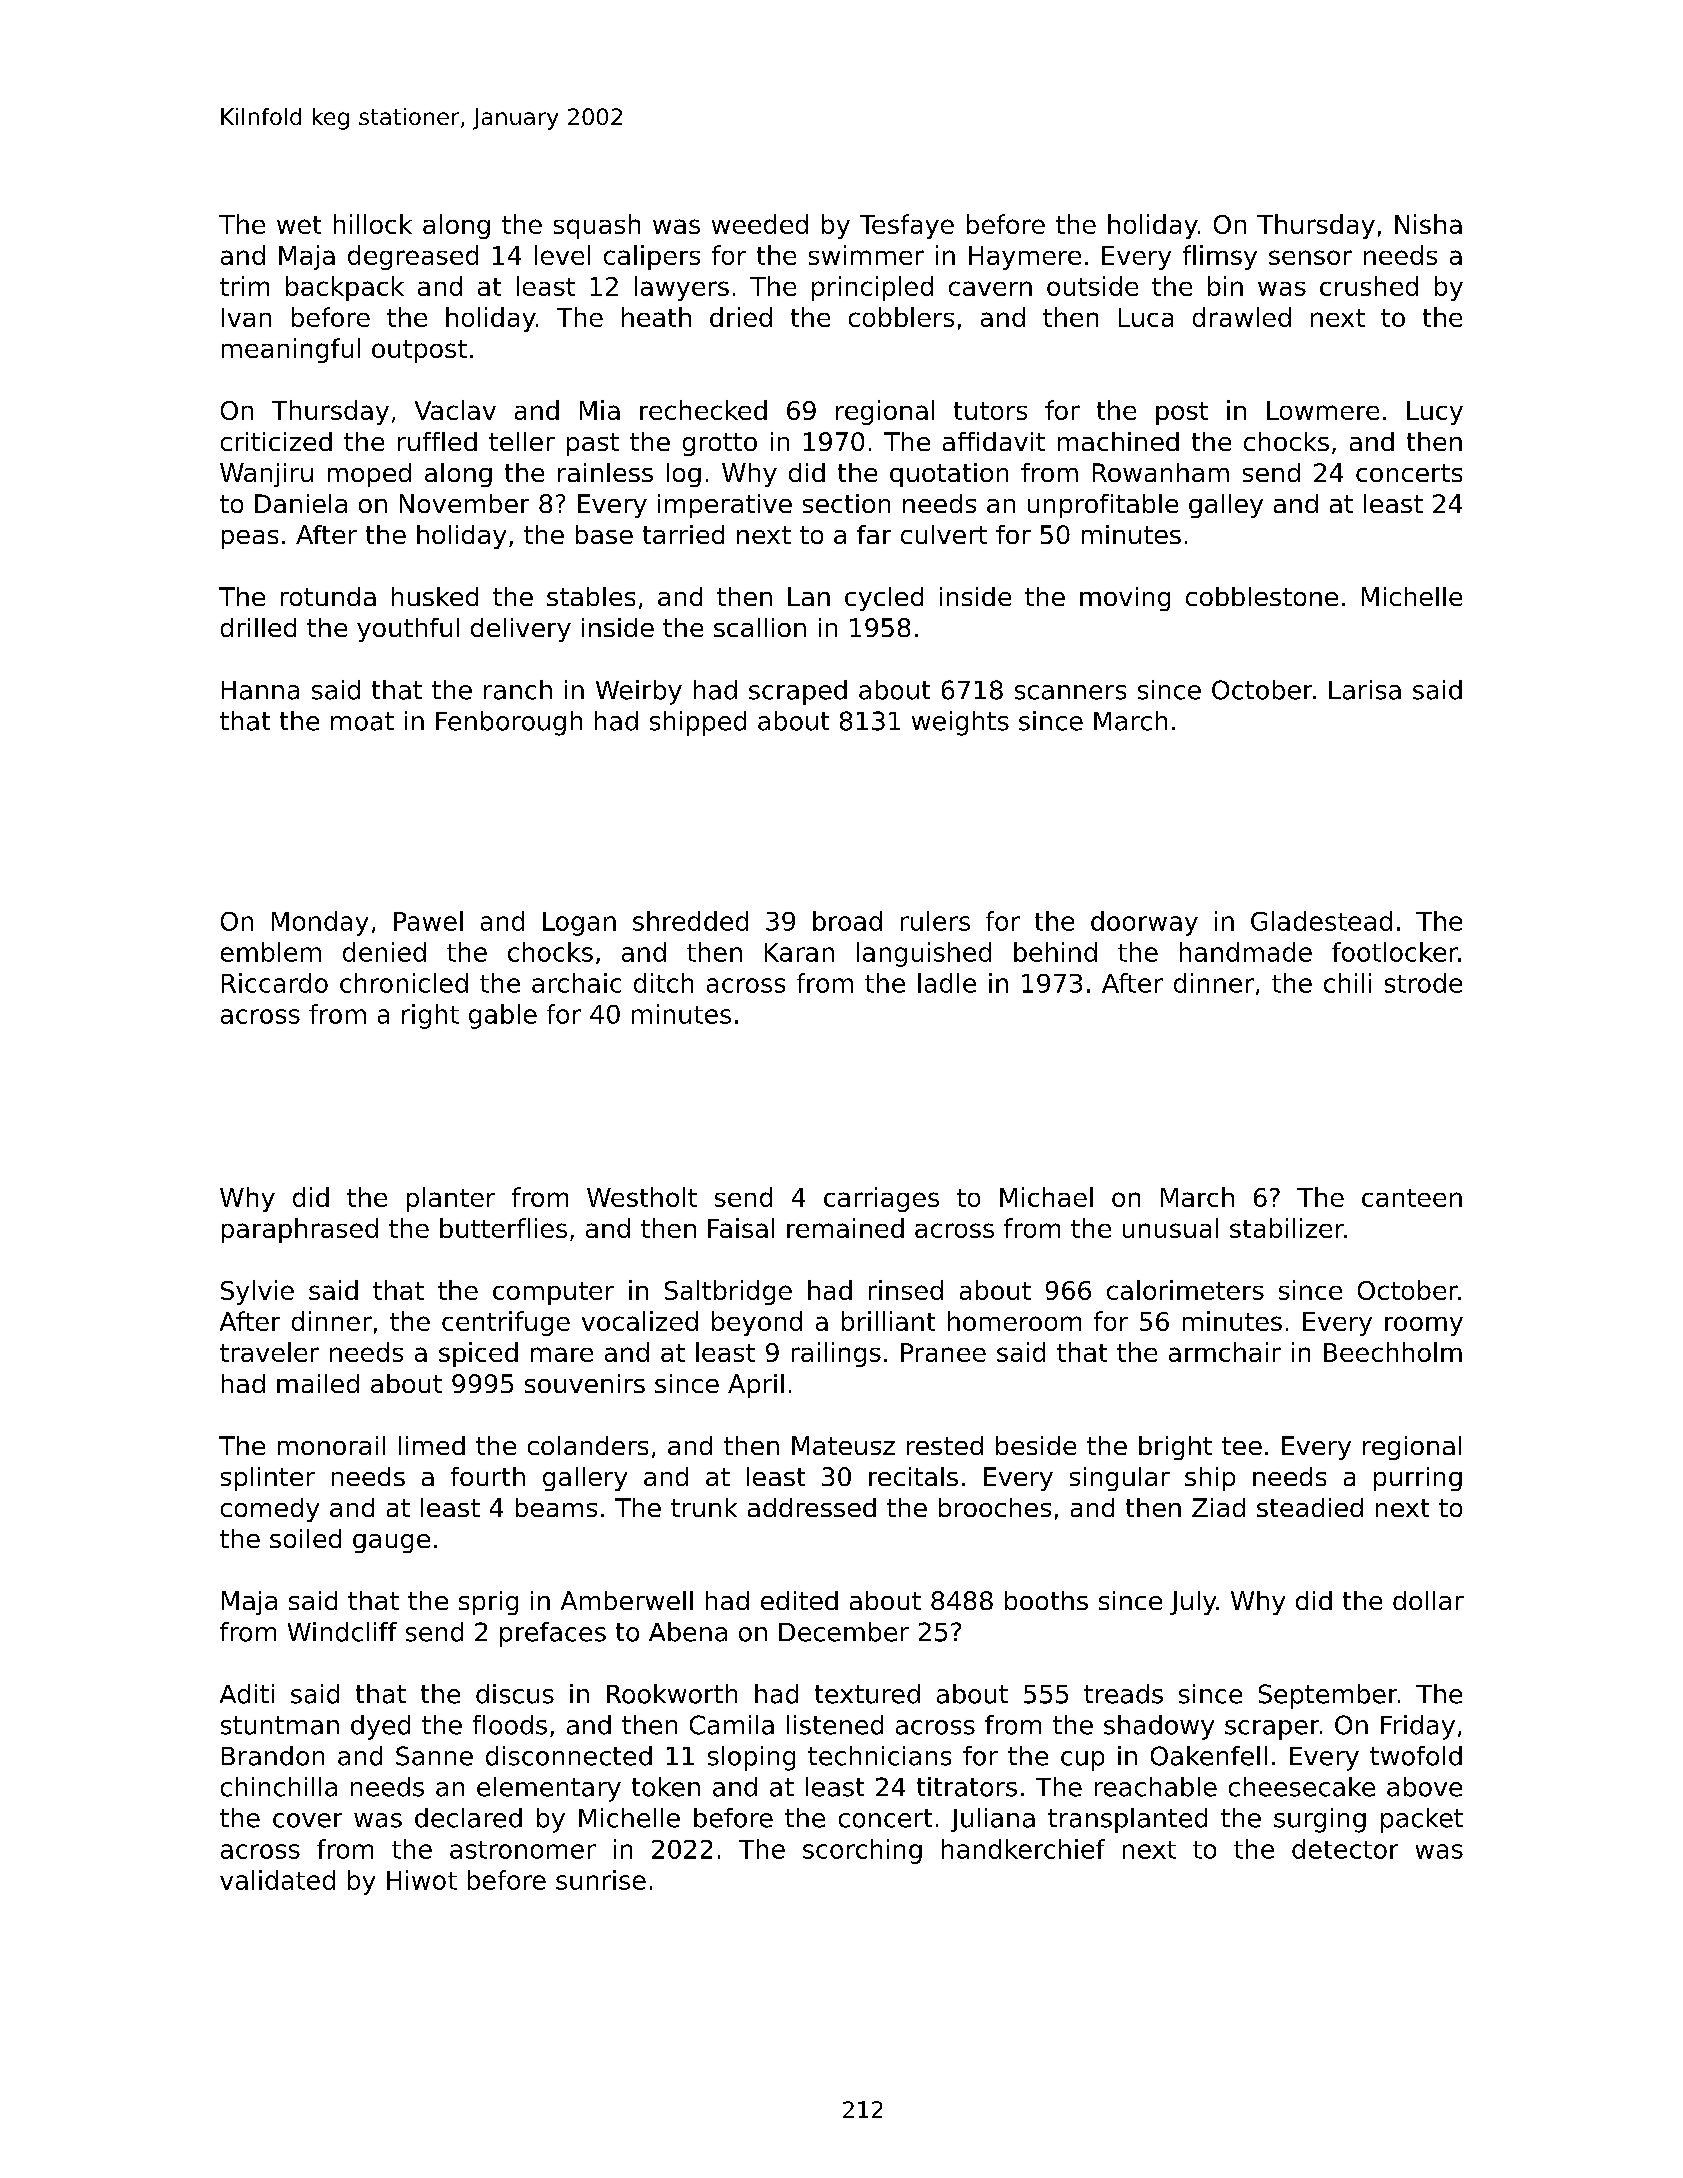 Image resolution: width=1683 pixels, height=2178 pixels. What do you see at coordinates (945, 1445) in the document?
I see `rested` at bounding box center [945, 1445].
